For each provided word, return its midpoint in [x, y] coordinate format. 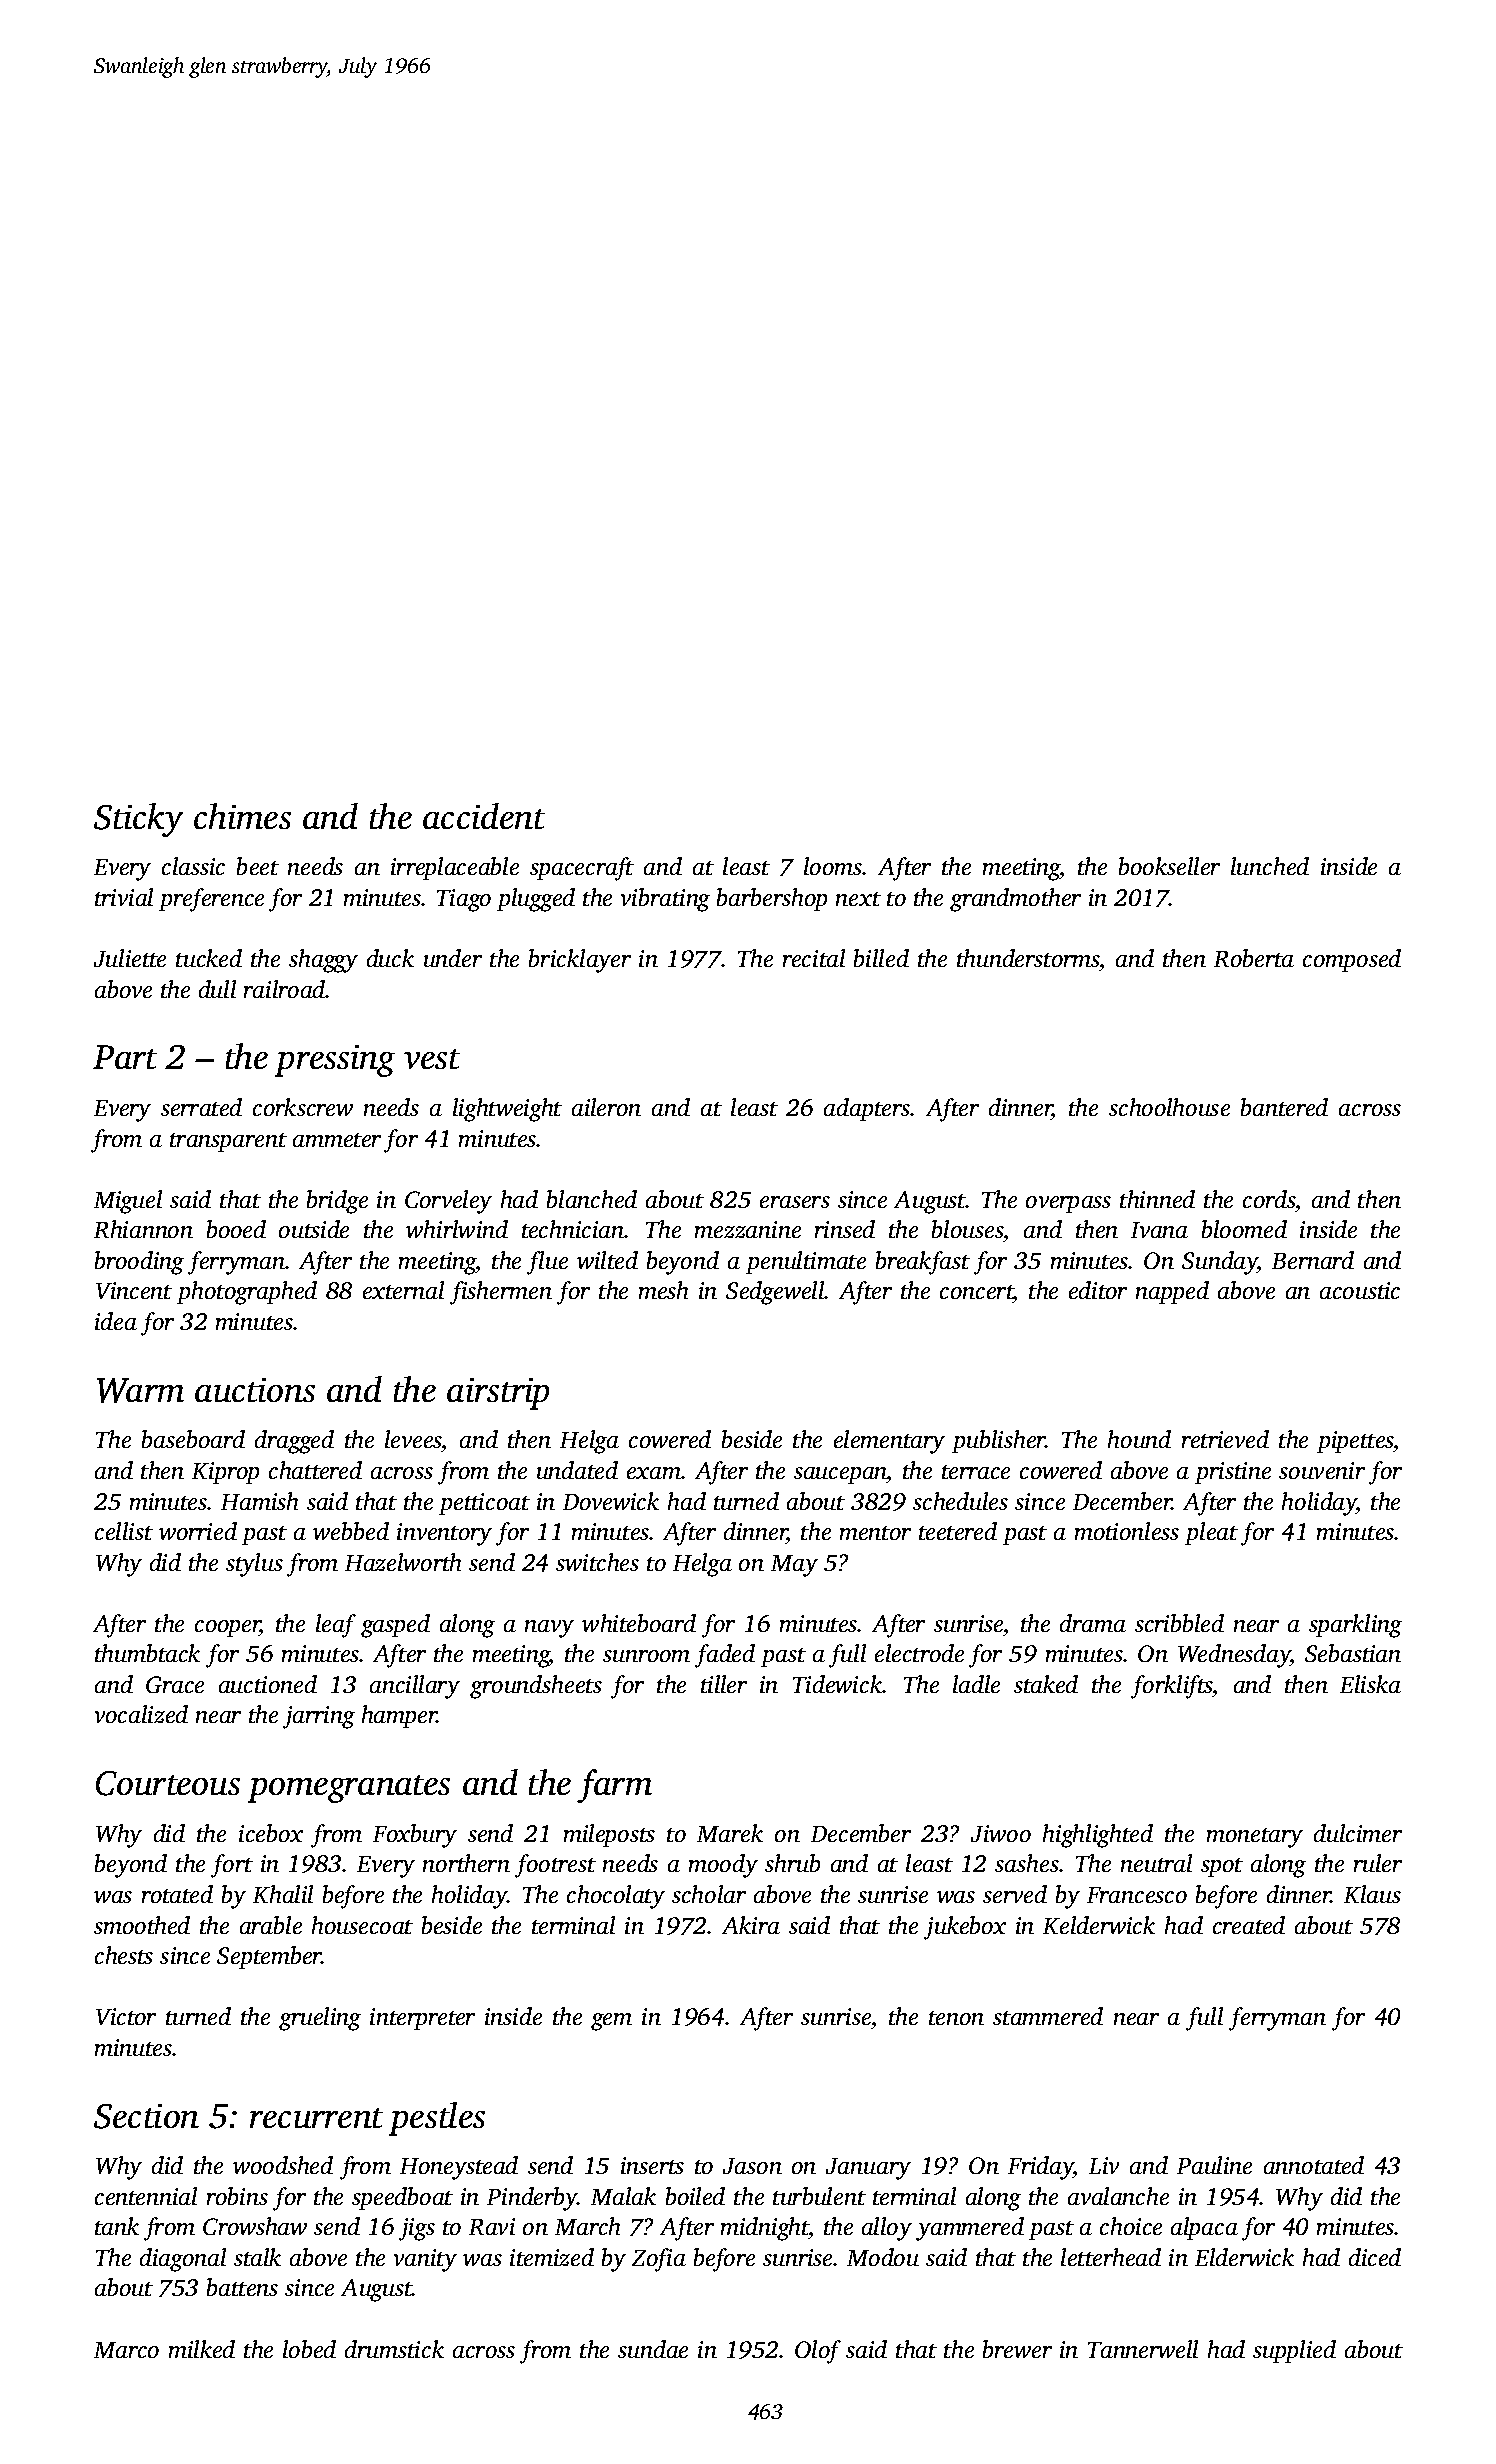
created [1249, 1925]
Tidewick [838, 1684]
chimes [242, 816]
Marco [126, 2350]
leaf [336, 1626]
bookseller [1169, 866]
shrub [792, 1863]
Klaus [1372, 1894]
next [858, 899]
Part [125, 1057]
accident [484, 816]
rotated [177, 1894]
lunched [1270, 866]
